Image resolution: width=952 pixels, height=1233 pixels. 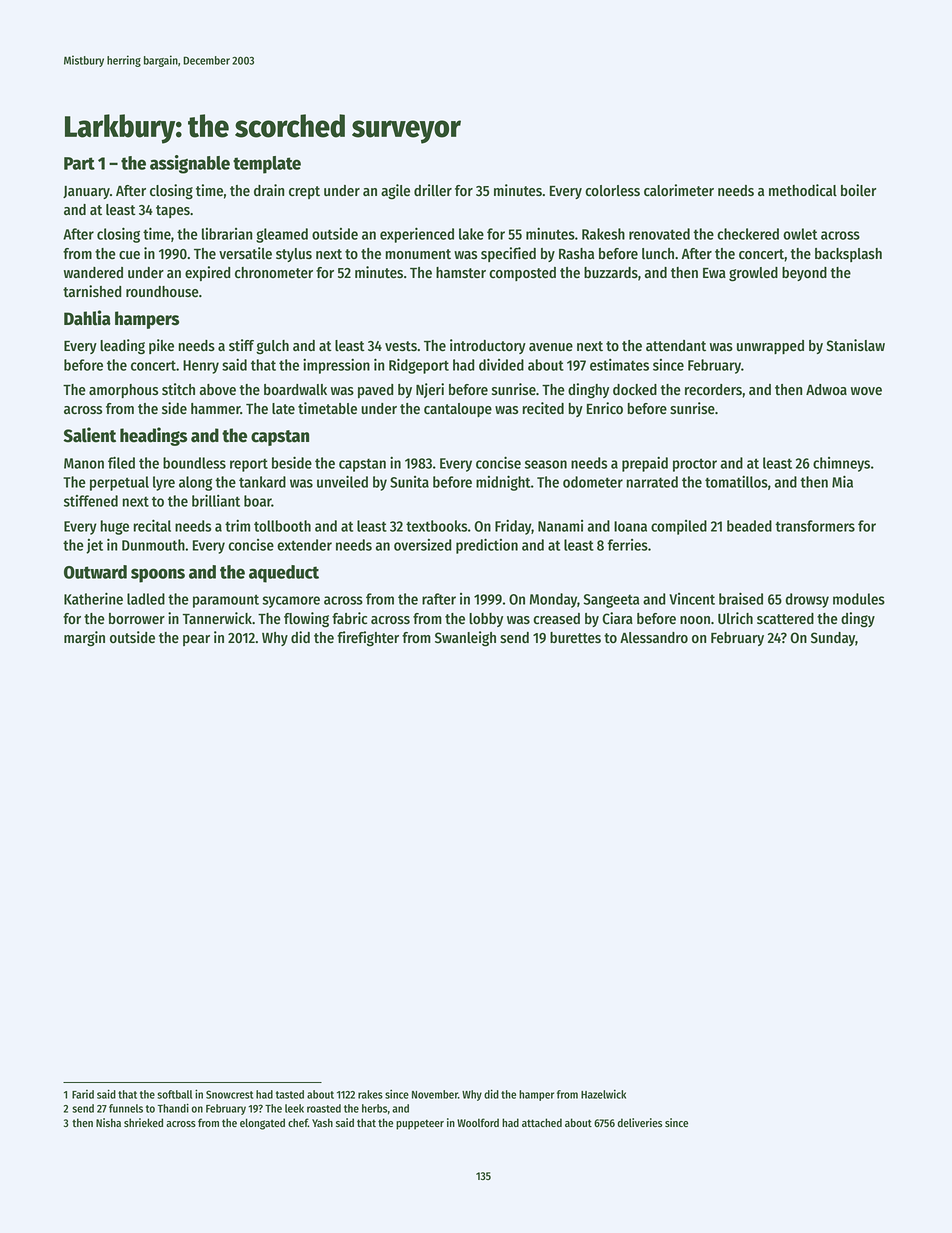 What do you see at coordinates (748, 234) in the screenshot?
I see `checkered` at bounding box center [748, 234].
